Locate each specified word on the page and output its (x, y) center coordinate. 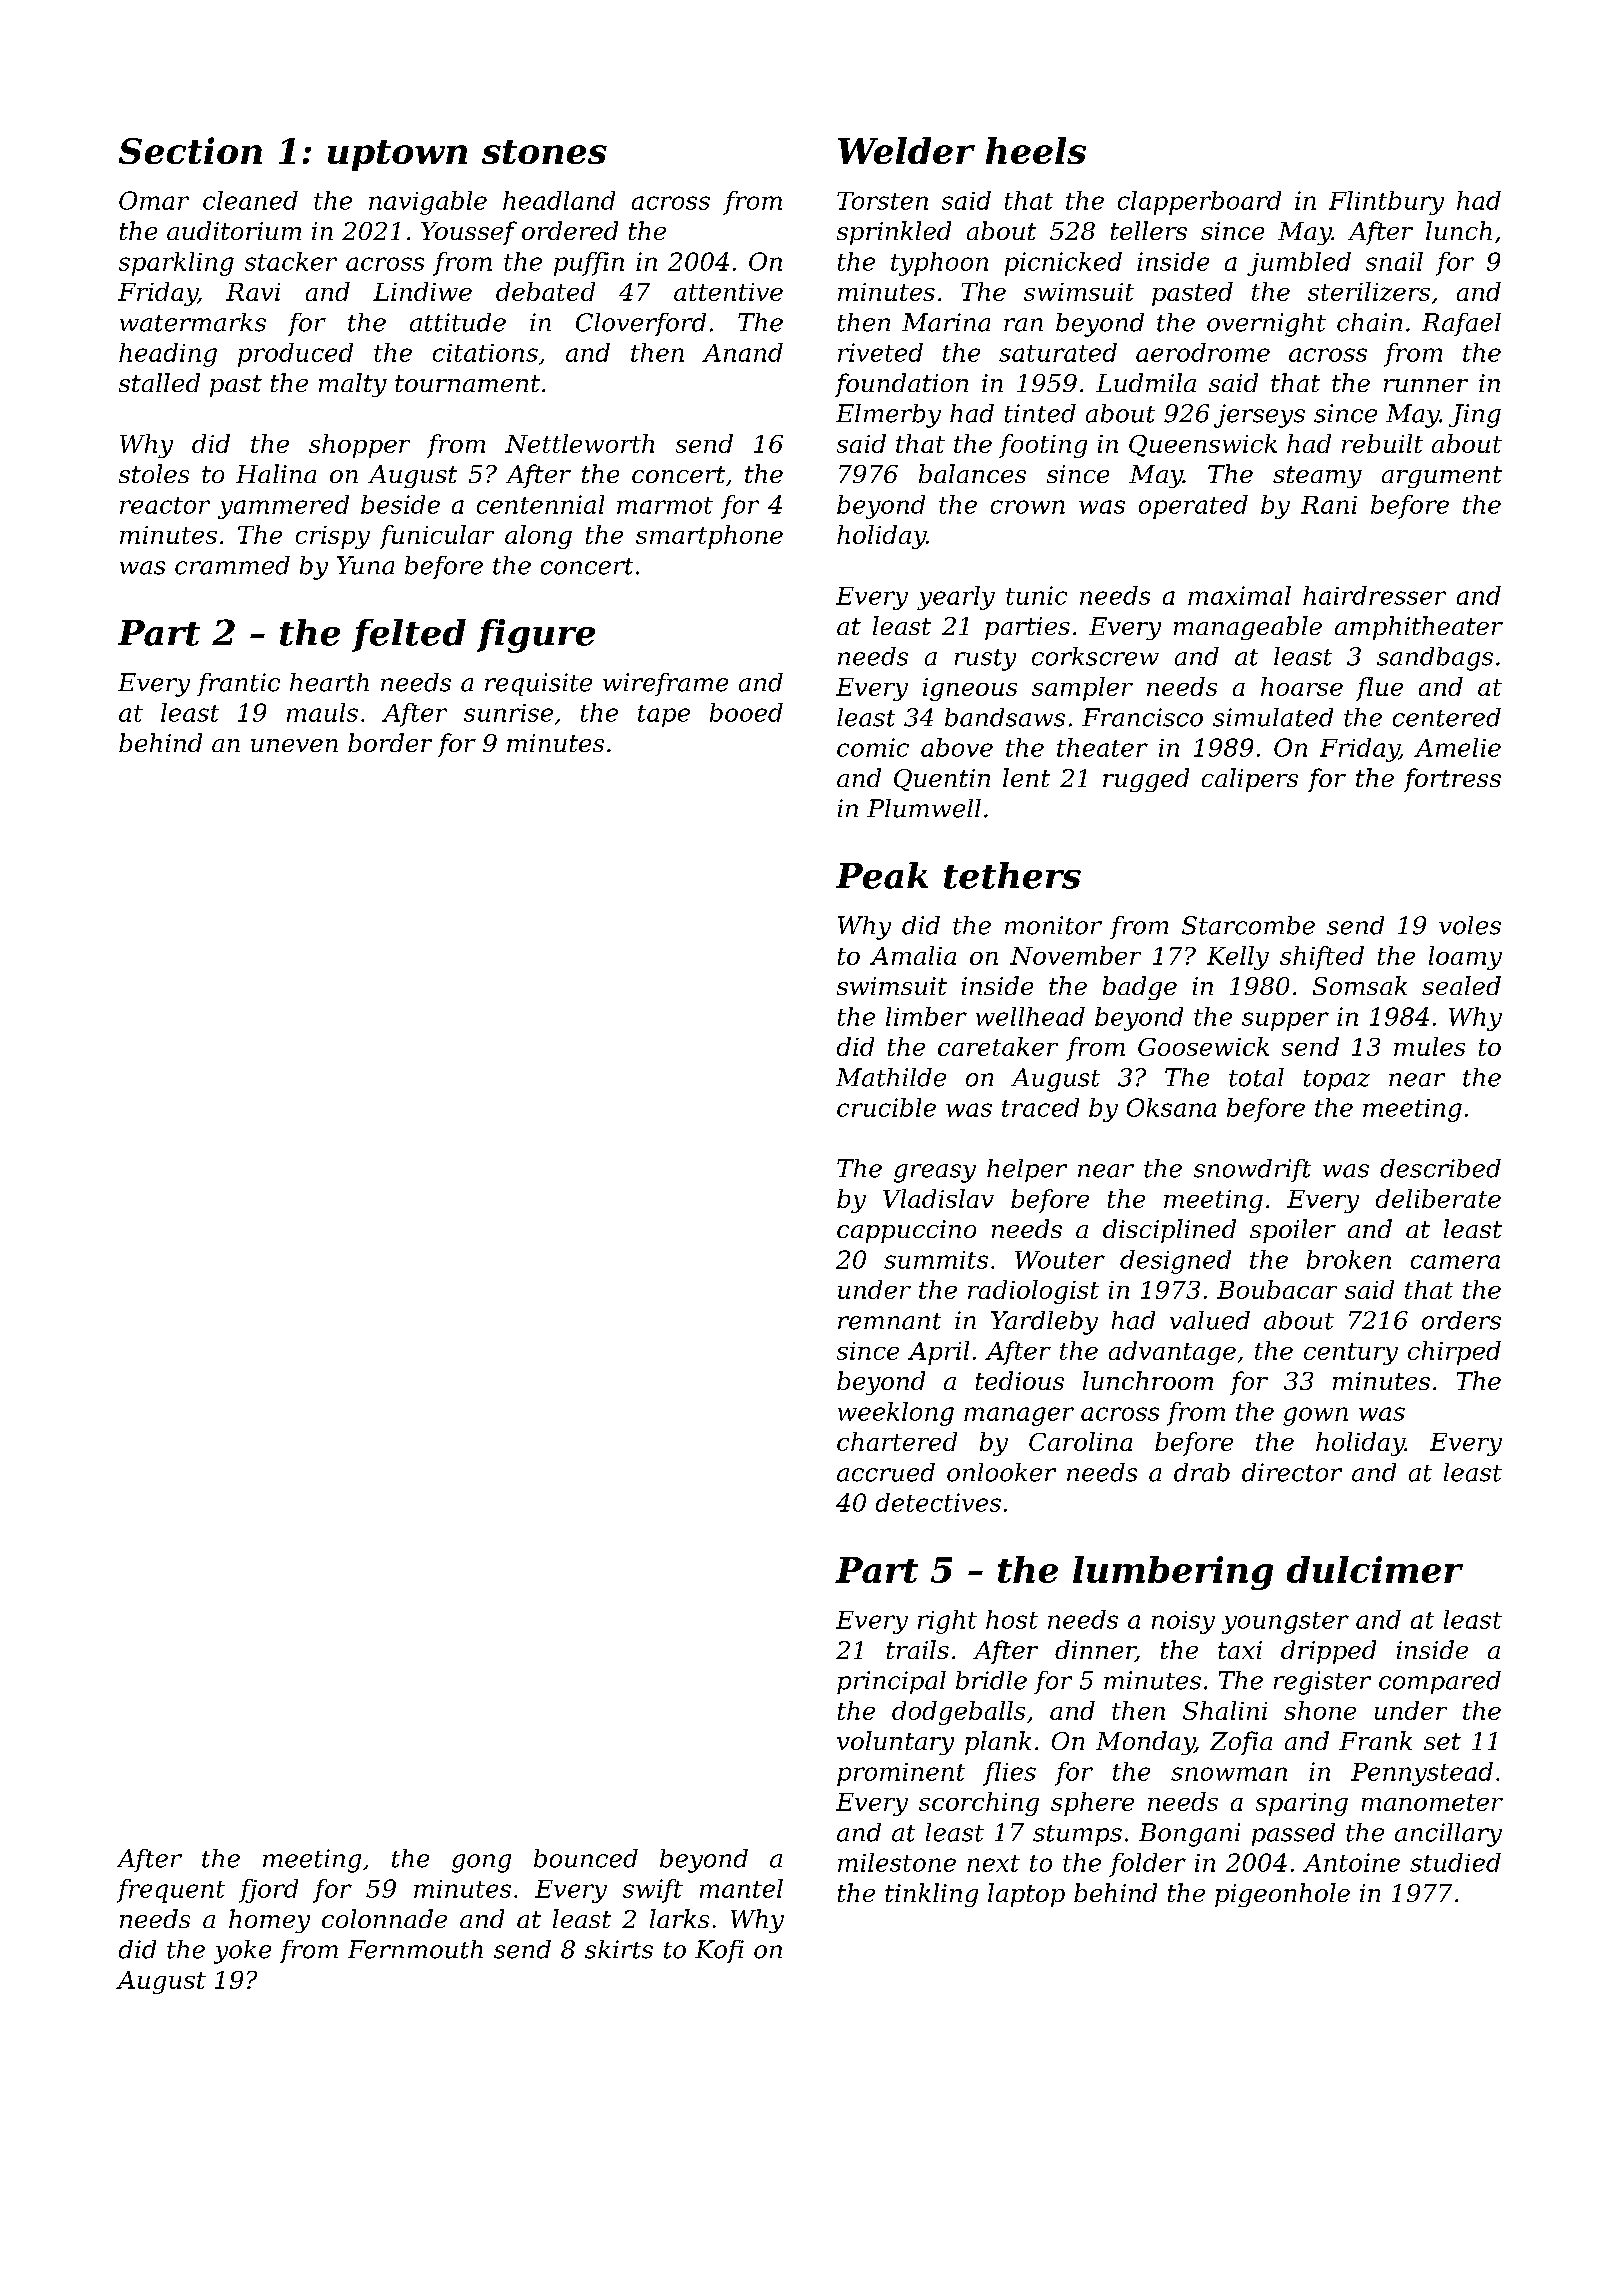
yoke (242, 1952)
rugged (1146, 780)
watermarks (193, 322)
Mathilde (891, 1077)
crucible (886, 1107)
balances (972, 473)
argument (1442, 477)
